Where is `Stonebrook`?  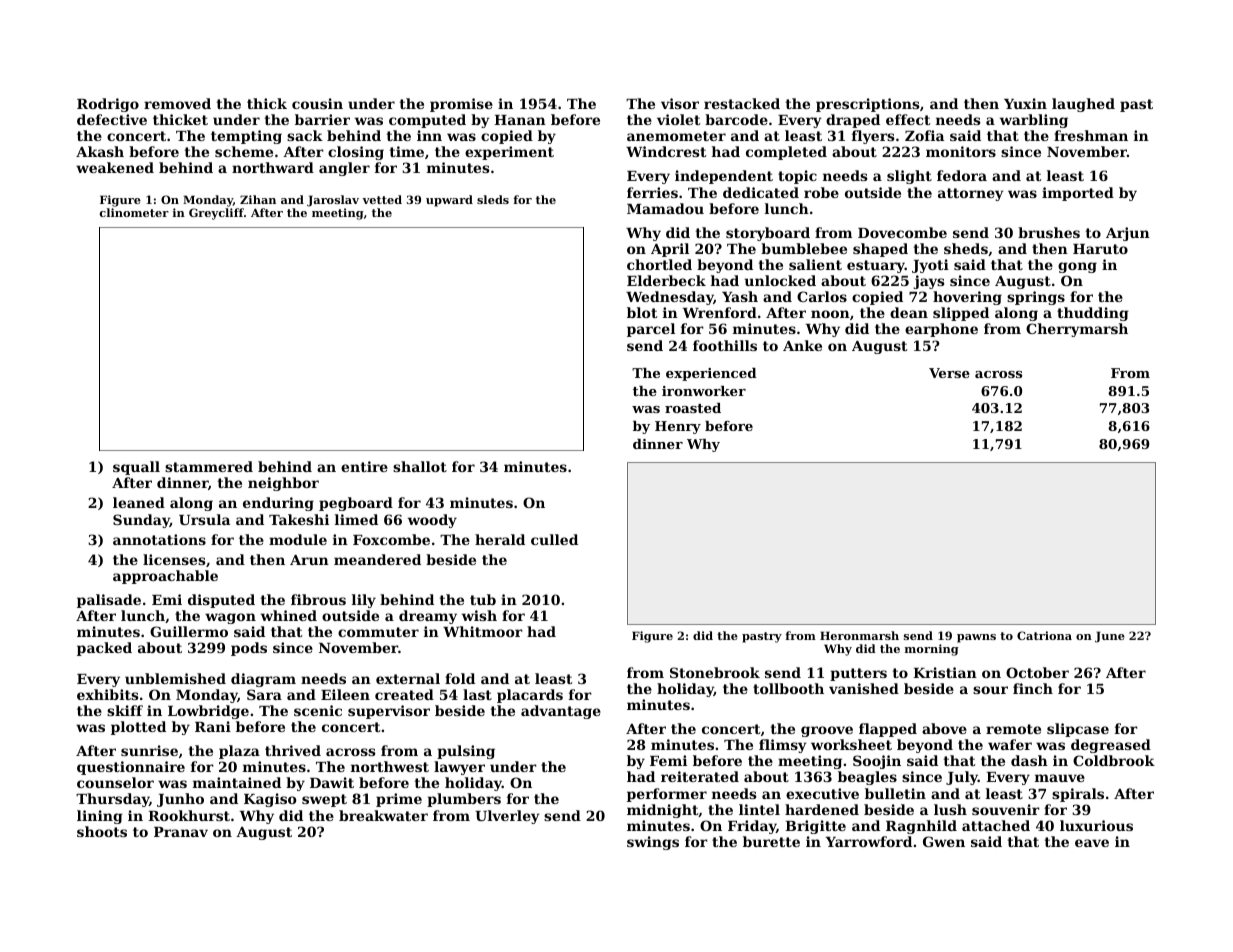 Stonebrook is located at coordinates (715, 672).
